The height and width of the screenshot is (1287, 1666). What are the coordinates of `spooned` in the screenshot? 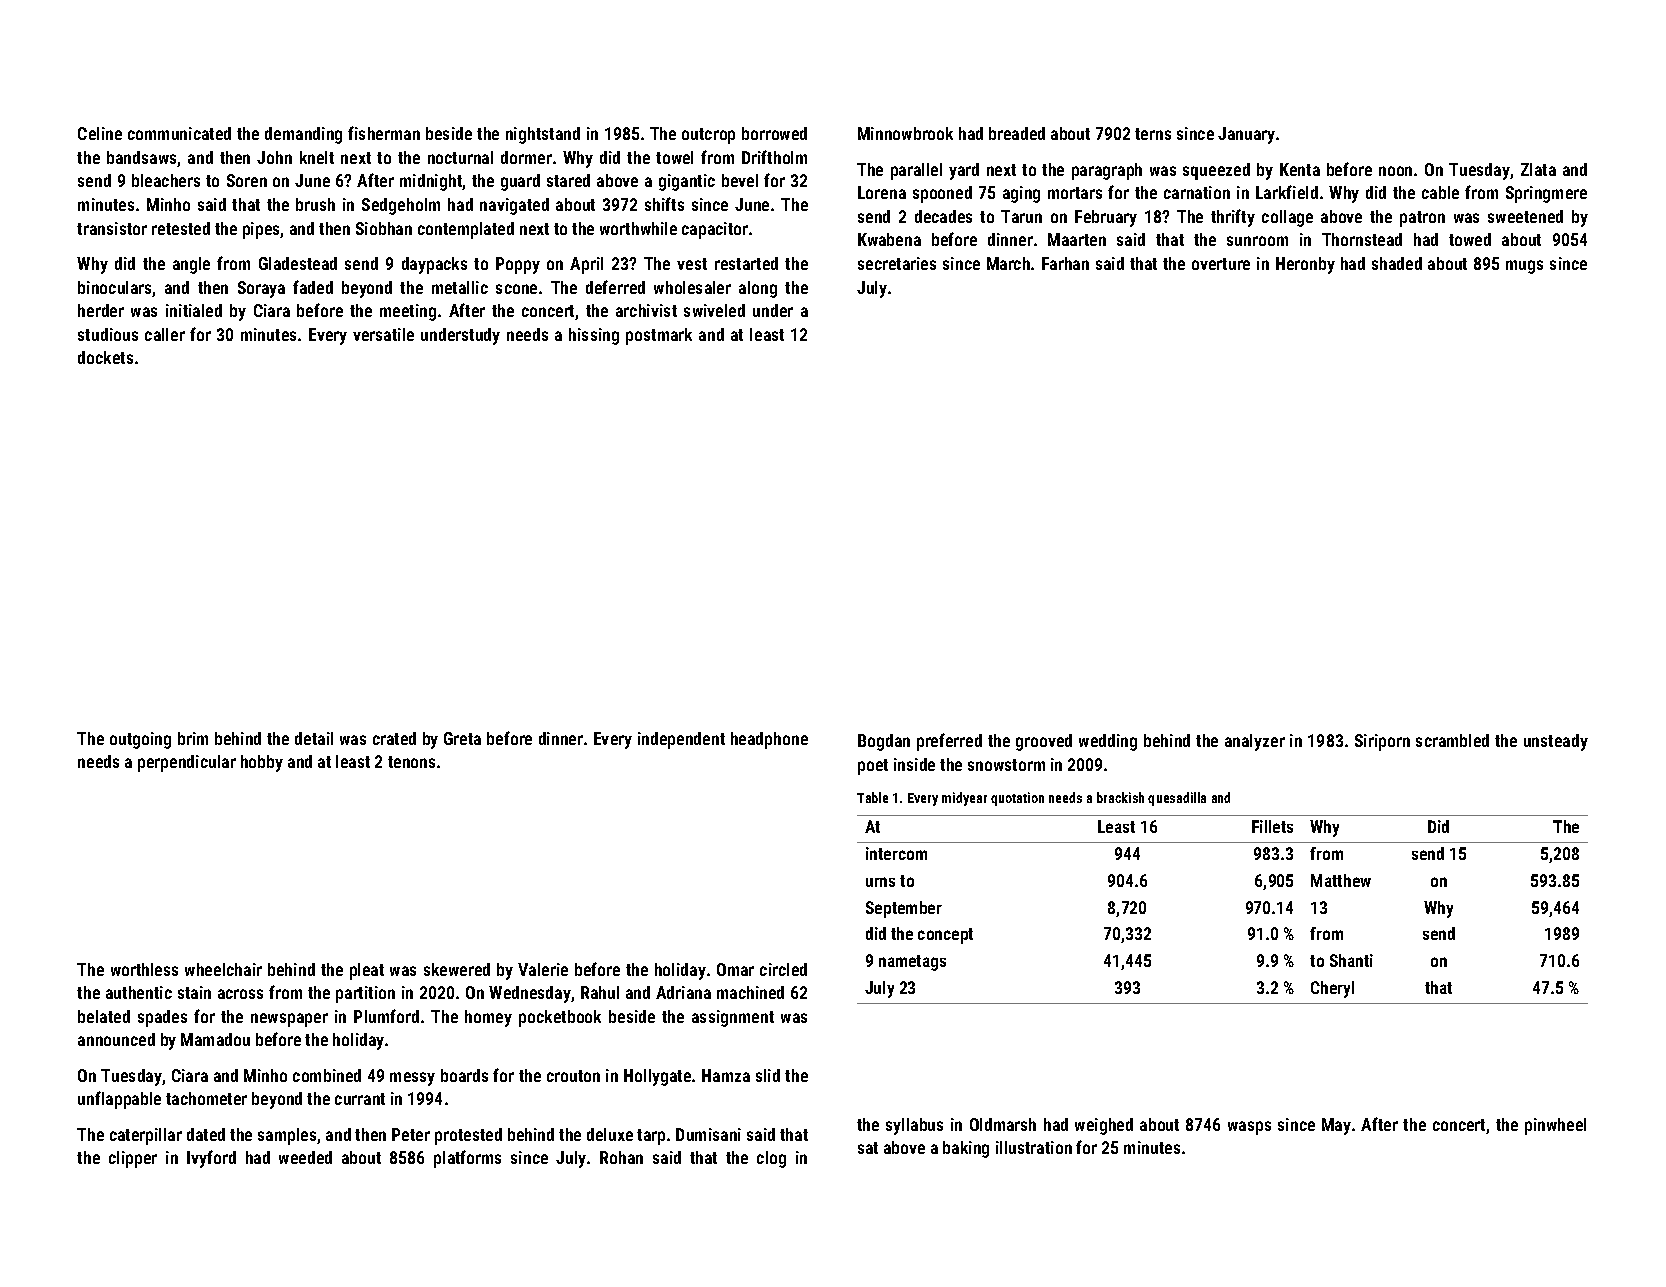 It's located at (942, 194).
